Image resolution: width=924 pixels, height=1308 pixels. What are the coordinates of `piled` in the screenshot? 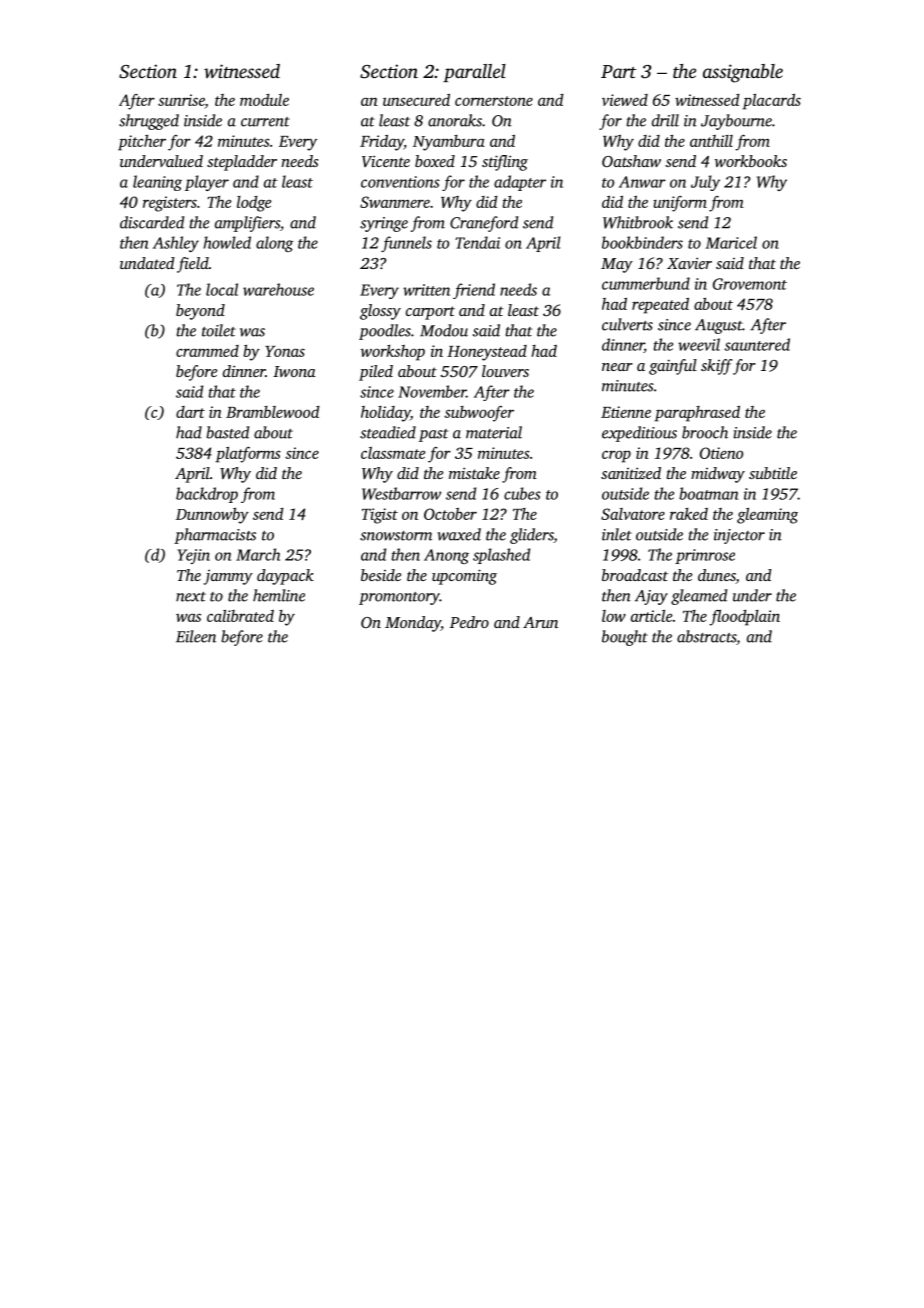 It's located at (376, 373).
